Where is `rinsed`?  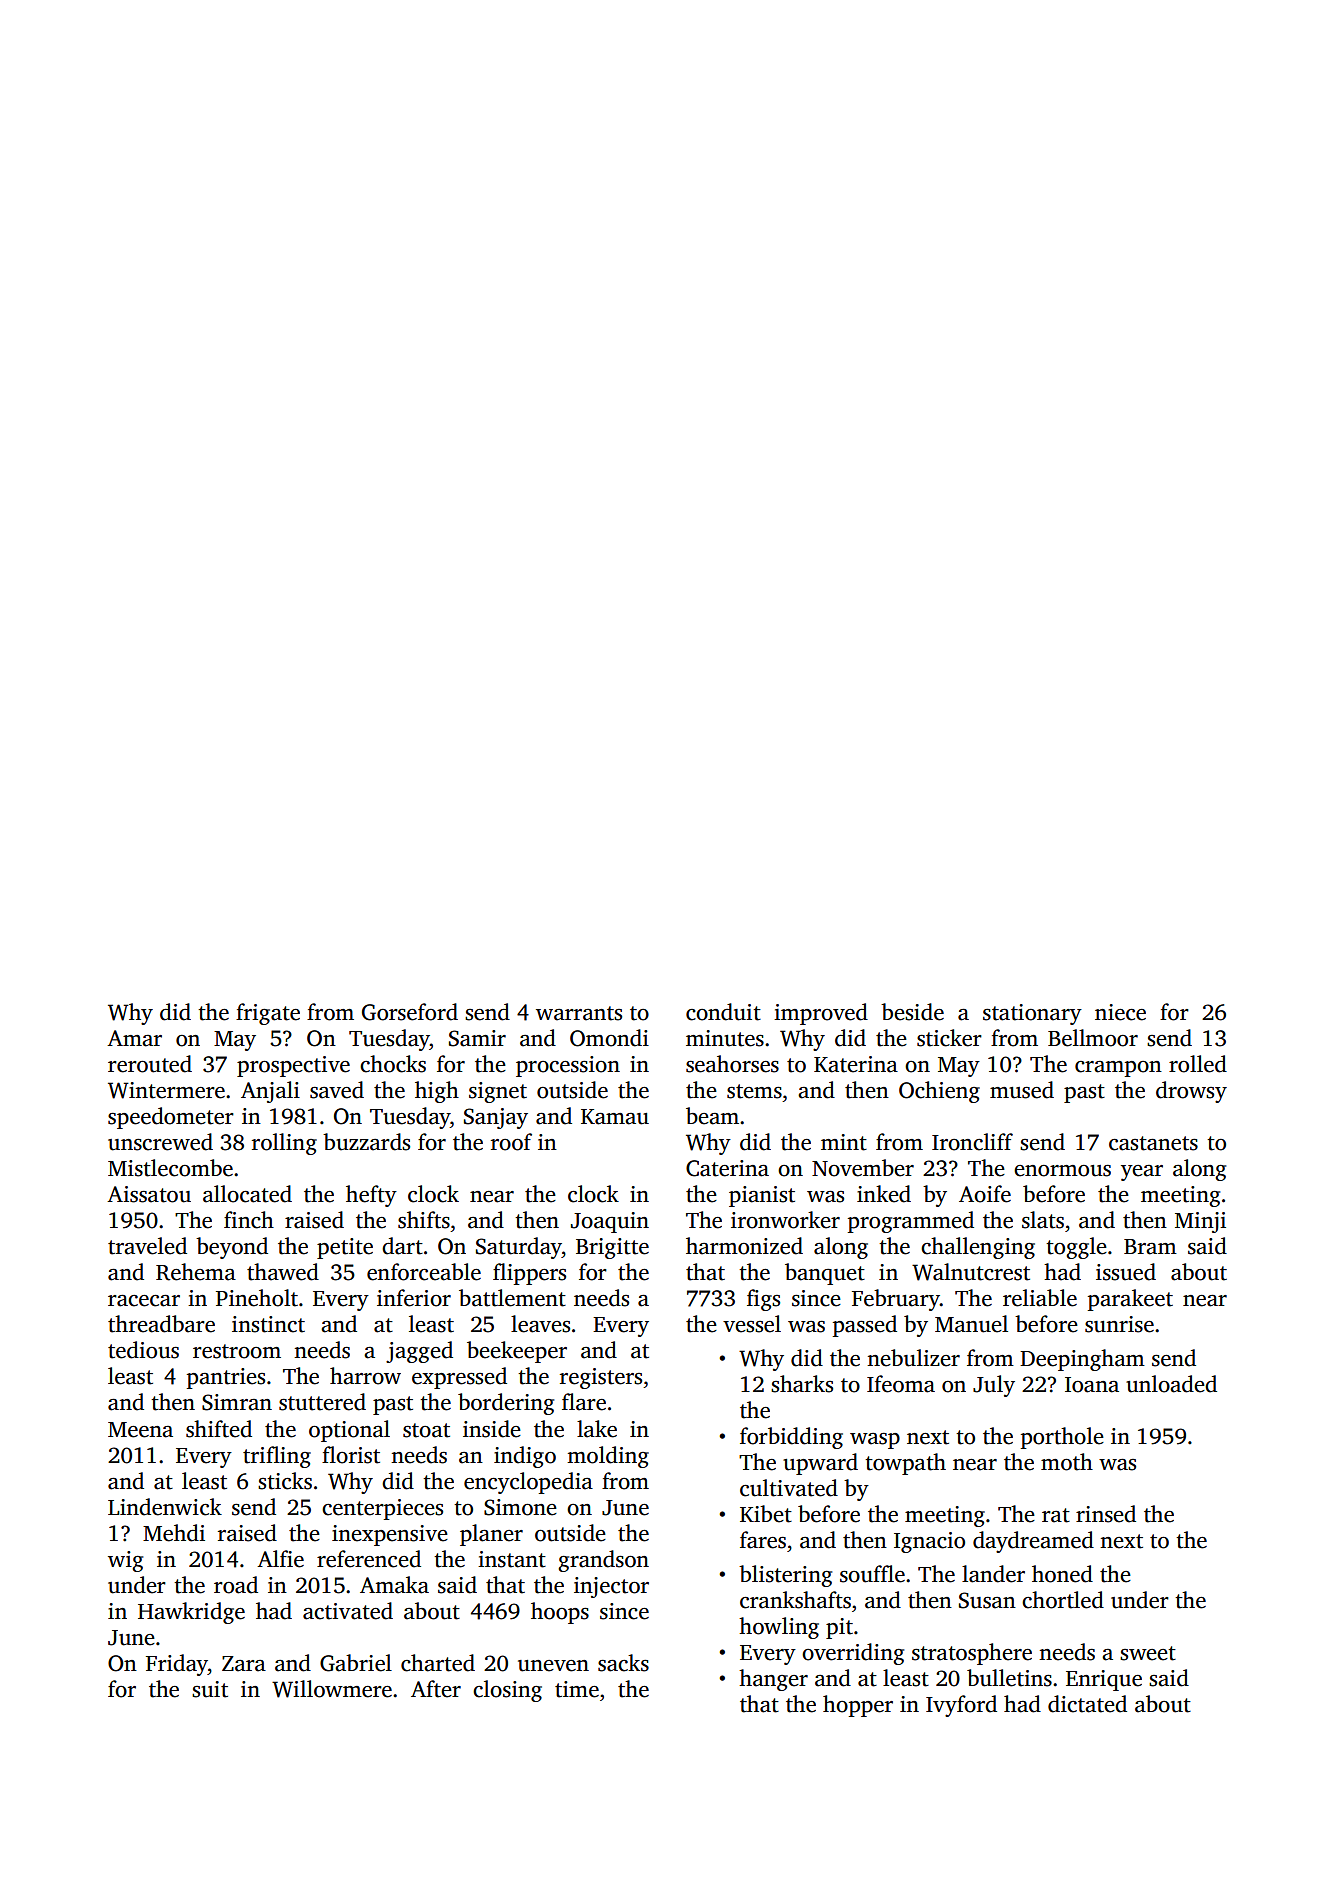
rinsed is located at coordinates (1106, 1514).
